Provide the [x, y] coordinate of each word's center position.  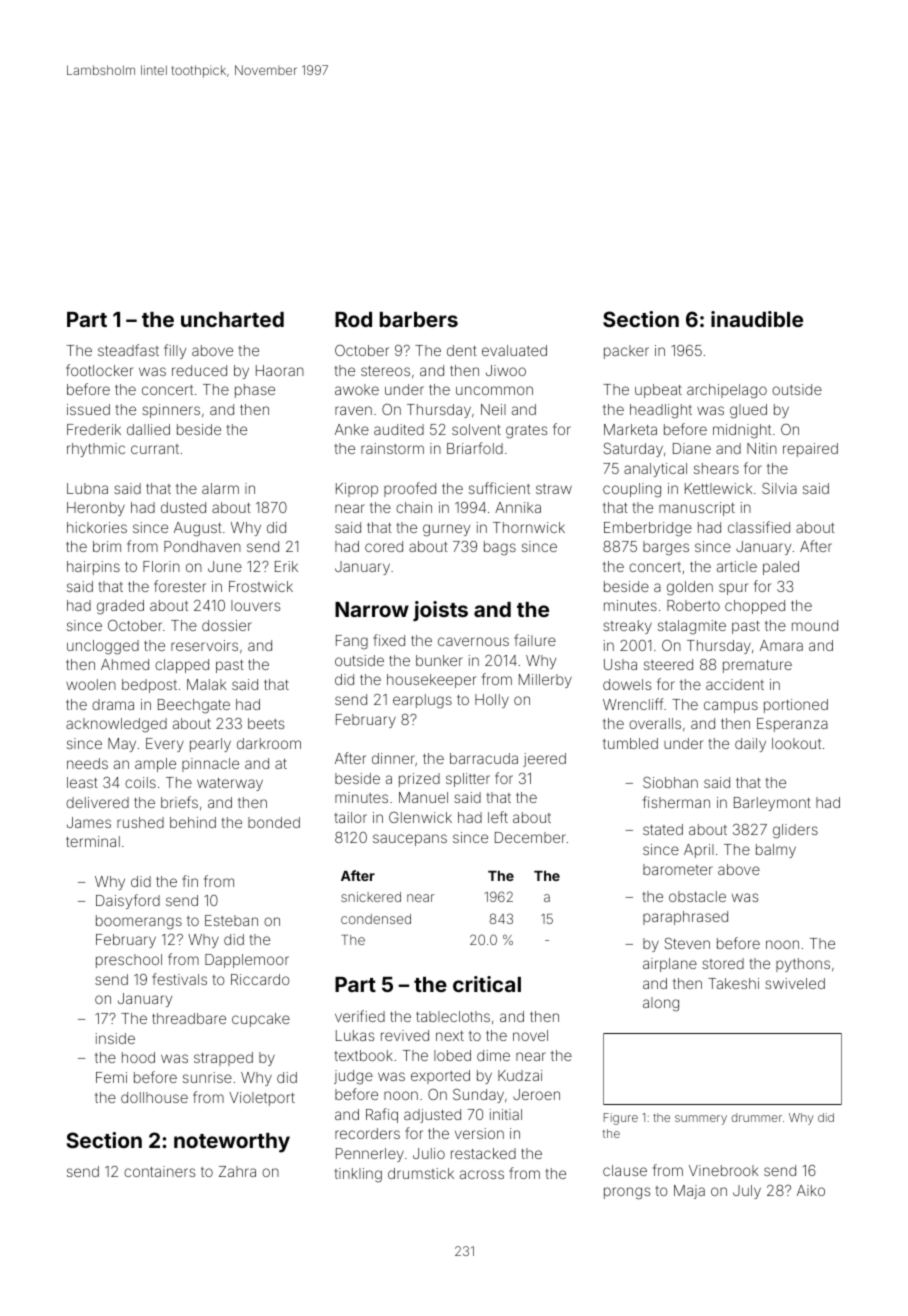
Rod [353, 319]
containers [159, 1171]
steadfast [128, 350]
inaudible [757, 319]
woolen [91, 684]
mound [815, 625]
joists [440, 611]
